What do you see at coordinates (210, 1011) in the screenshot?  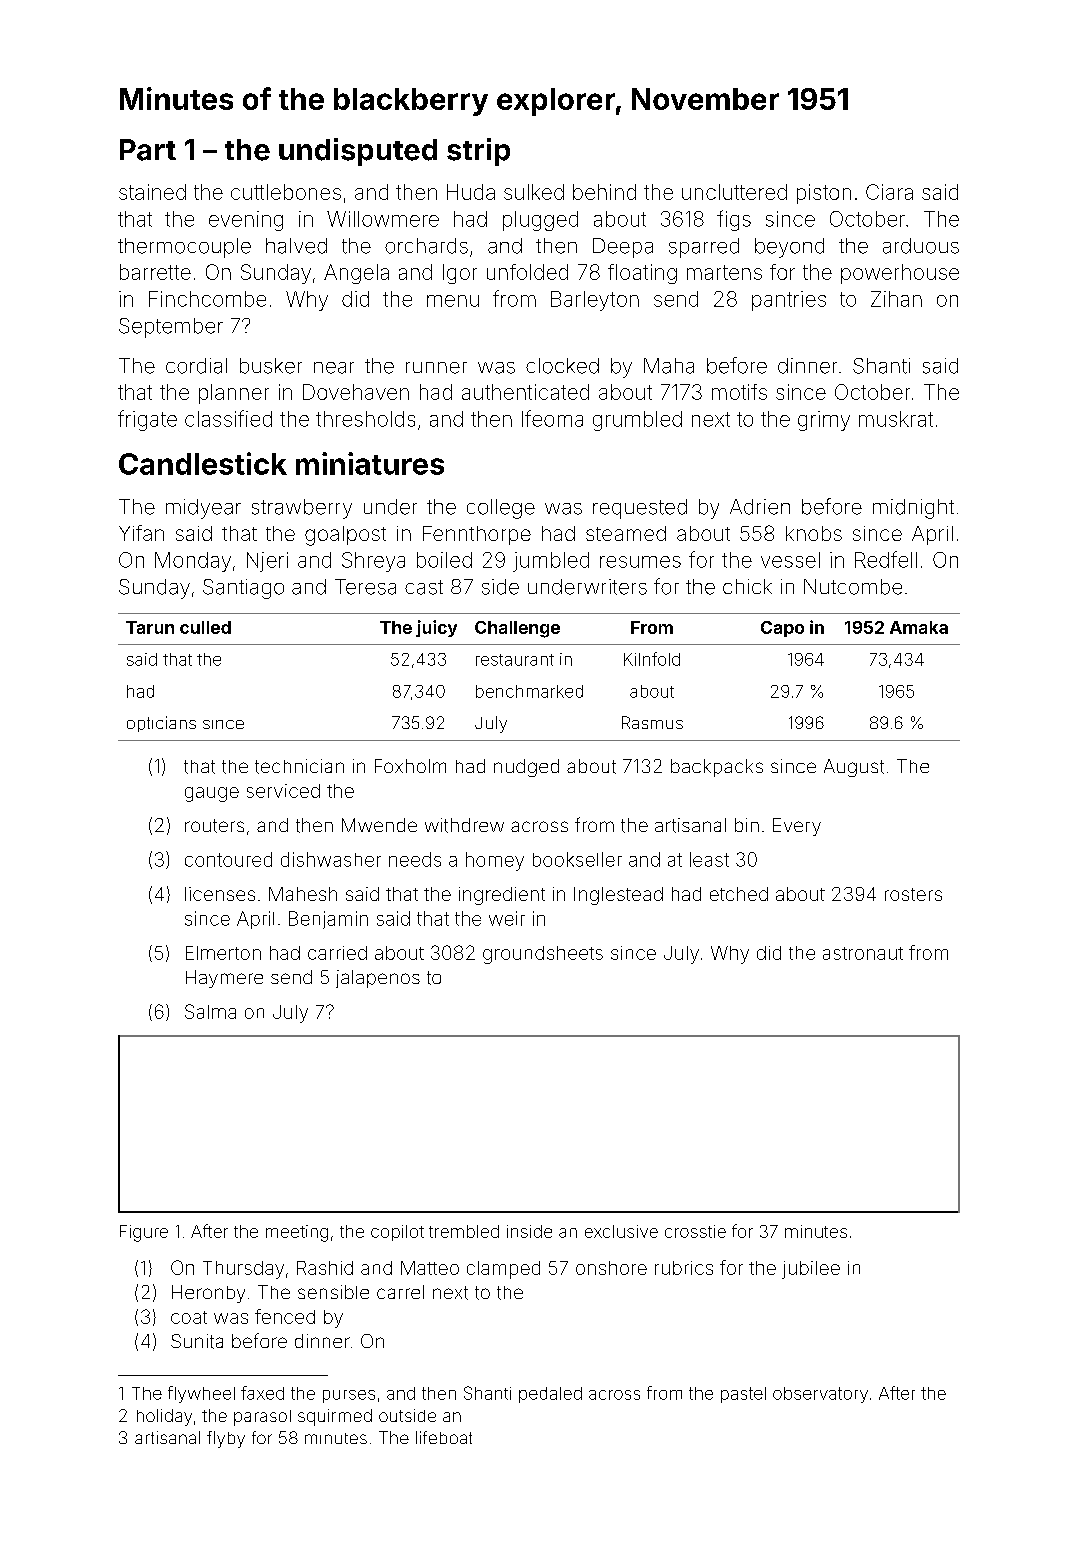 I see `Salma` at bounding box center [210, 1011].
